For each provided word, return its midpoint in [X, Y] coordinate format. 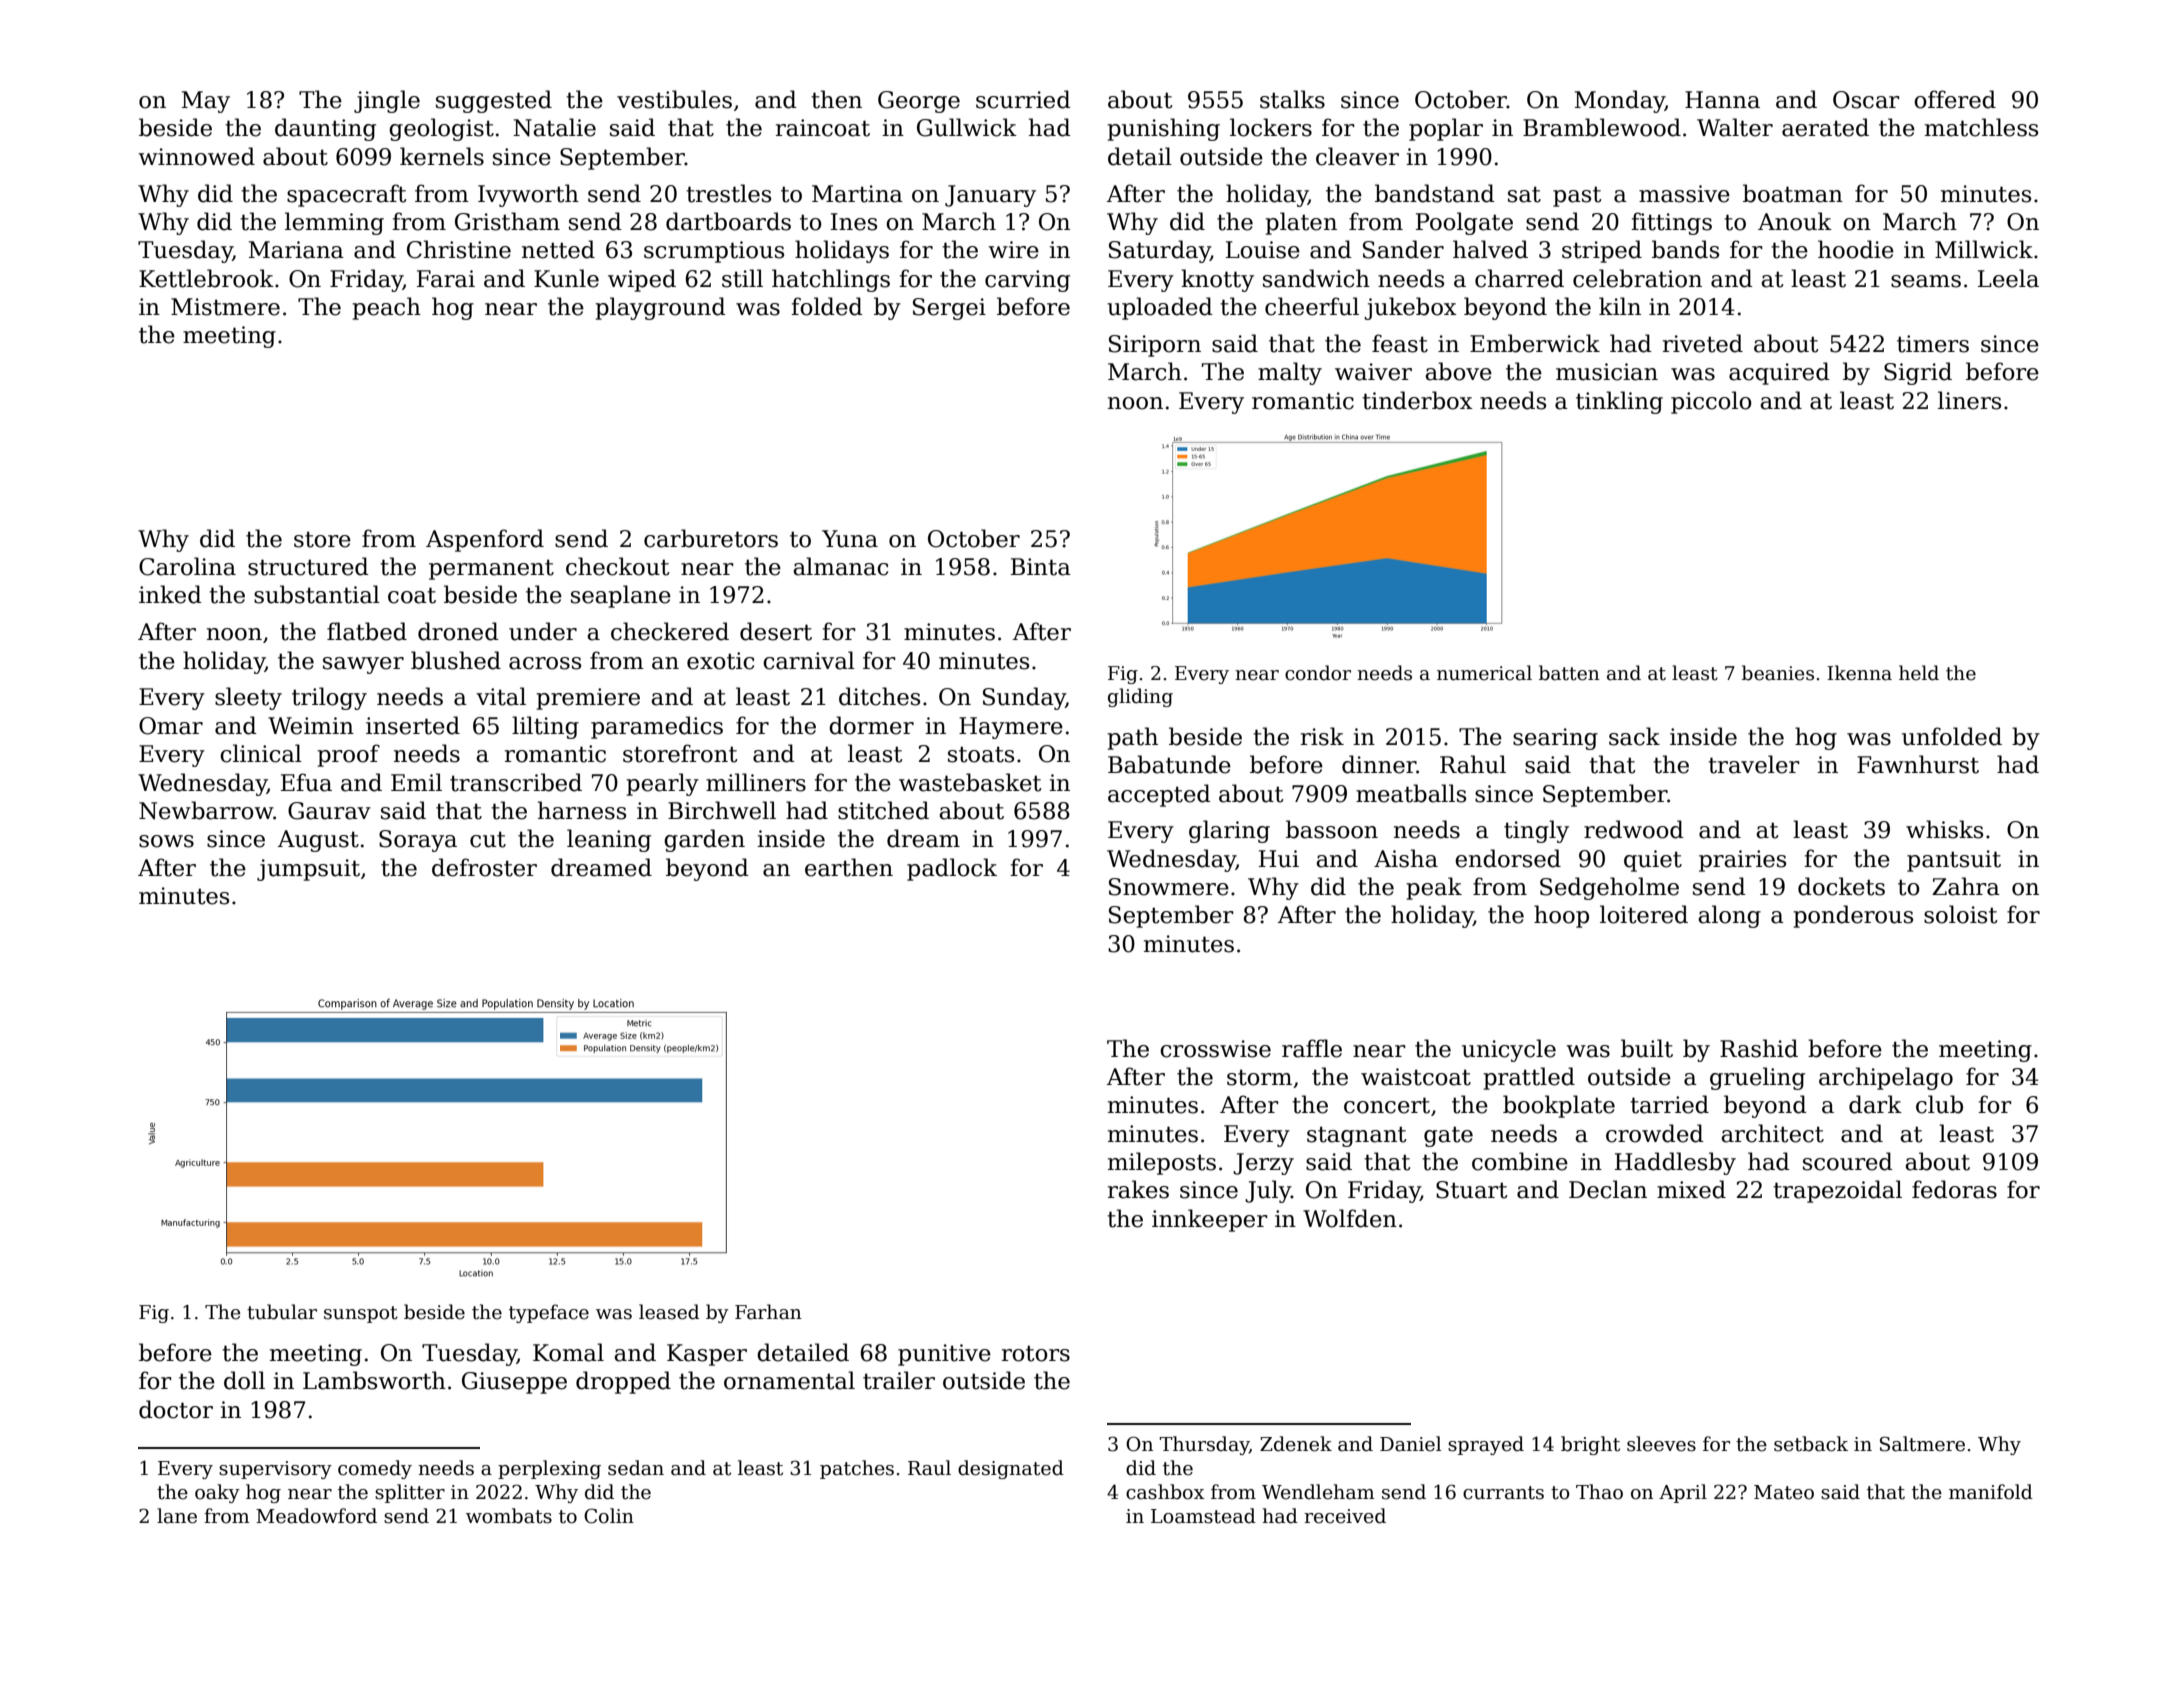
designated [1011, 1469]
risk [1322, 736]
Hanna [1722, 100]
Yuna [850, 539]
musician [1607, 372]
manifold [1991, 1492]
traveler [1754, 764]
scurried [1023, 99]
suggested [494, 101]
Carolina [187, 566]
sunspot [361, 1314]
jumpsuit [308, 870]
